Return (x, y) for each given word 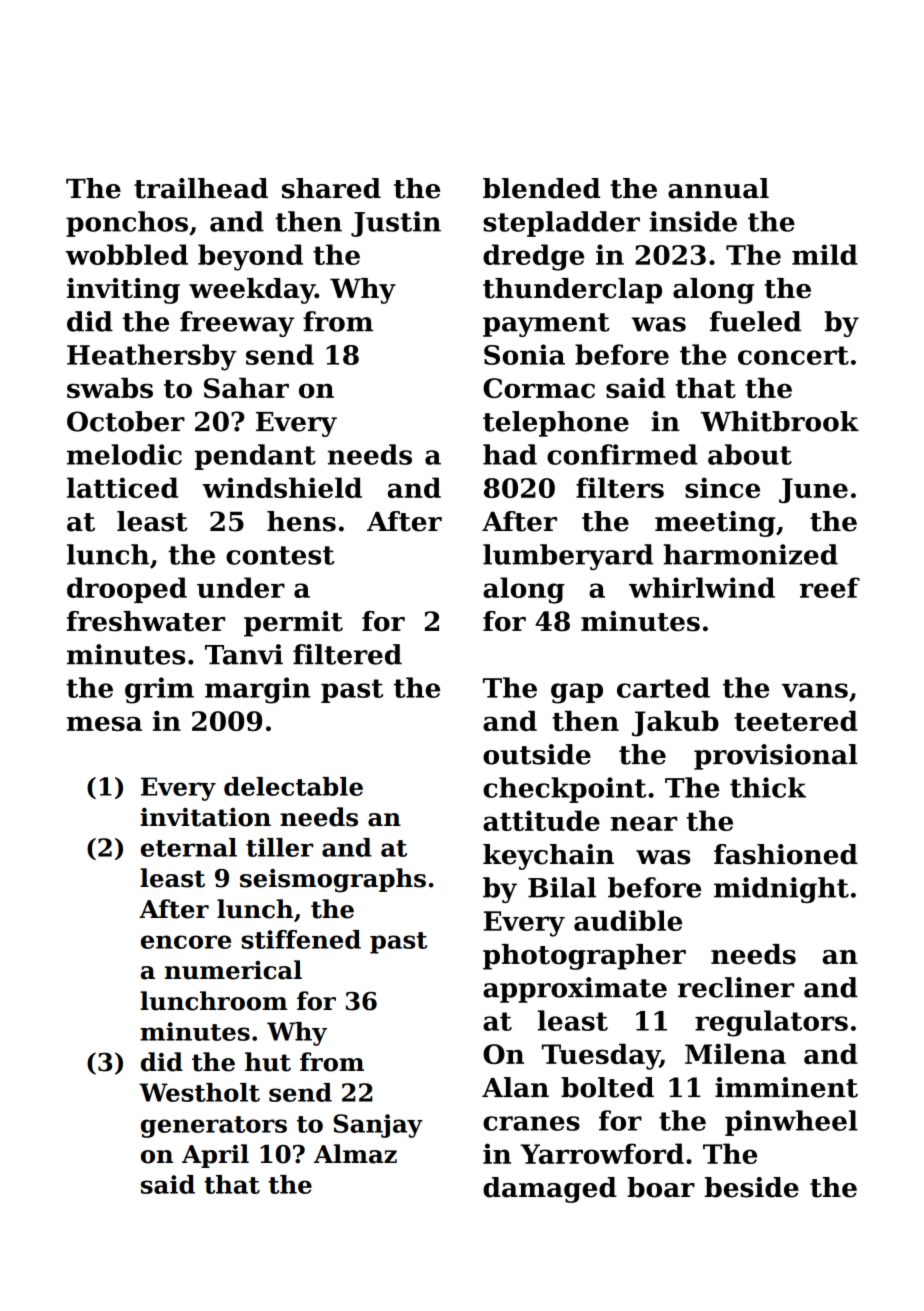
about (750, 454)
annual (718, 188)
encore (186, 942)
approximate (575, 990)
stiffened (301, 939)
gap (577, 693)
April (215, 1156)
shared (331, 188)
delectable (293, 786)
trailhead (201, 188)
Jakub (675, 724)
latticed (122, 487)
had (510, 454)
